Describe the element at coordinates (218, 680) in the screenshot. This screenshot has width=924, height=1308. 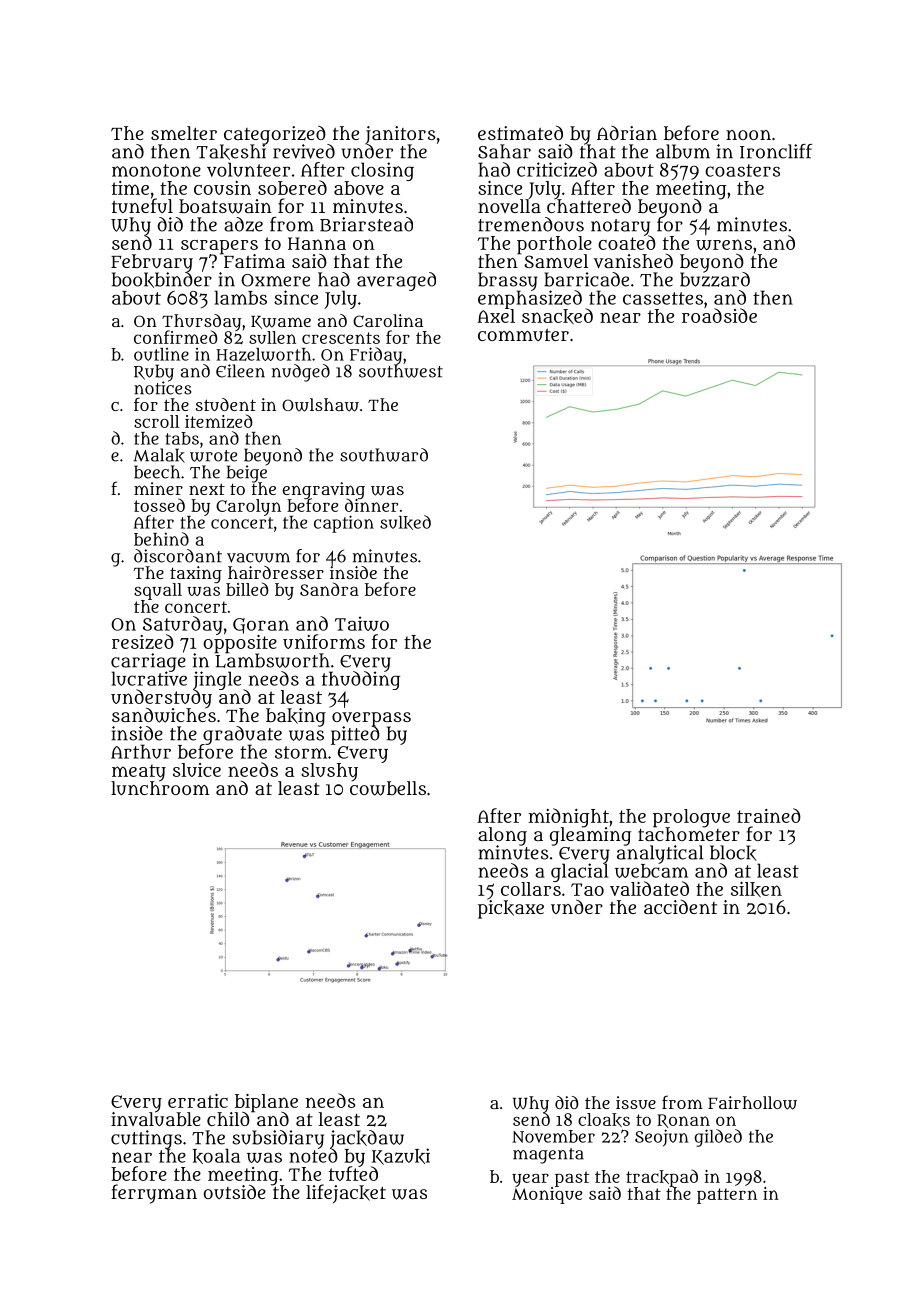
I see `jingle` at that location.
